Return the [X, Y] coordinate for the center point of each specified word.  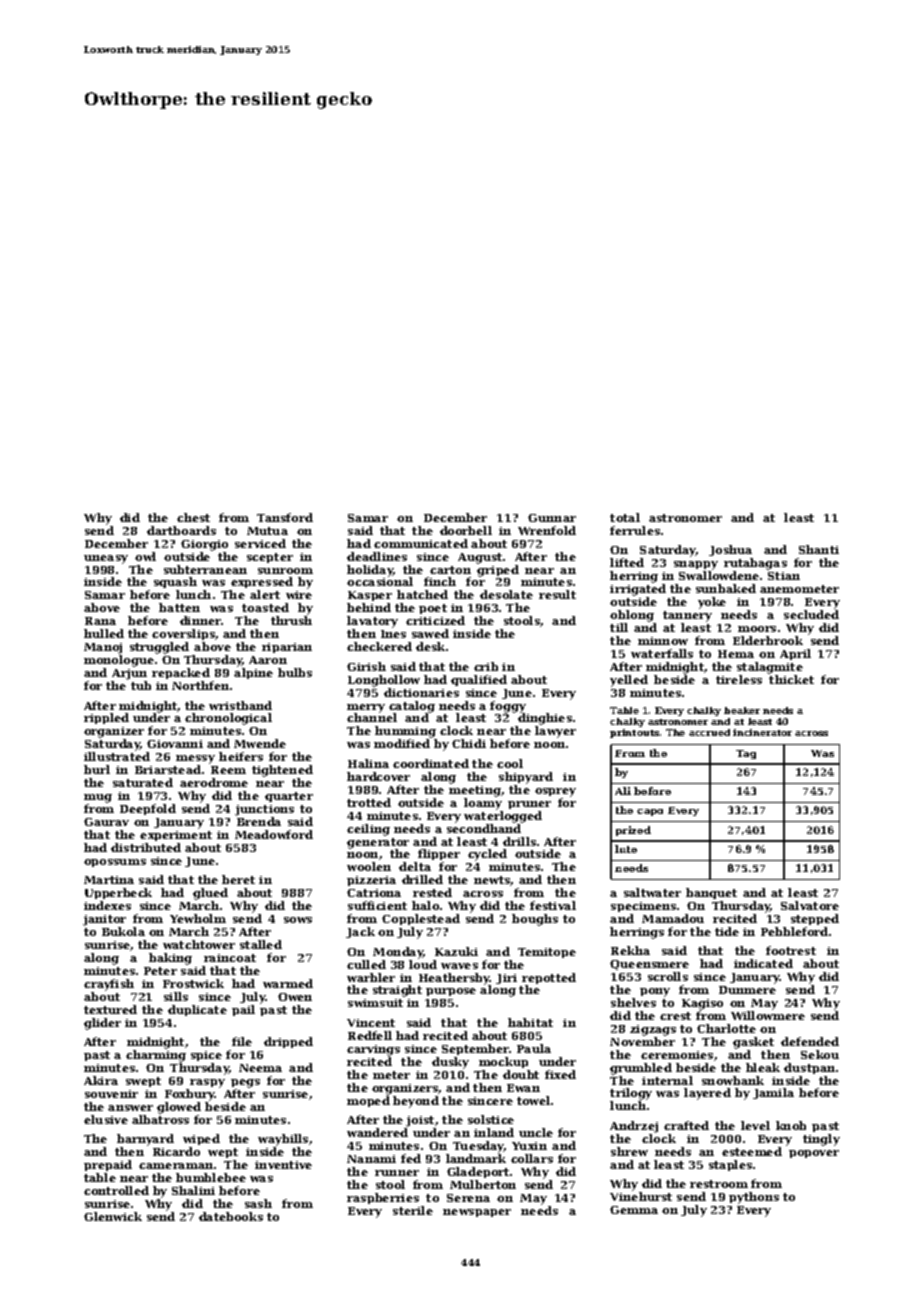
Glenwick [113, 1216]
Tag [746, 754]
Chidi [469, 743]
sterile [413, 1210]
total [625, 517]
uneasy [106, 559]
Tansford [285, 517]
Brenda [259, 821]
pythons [754, 1198]
